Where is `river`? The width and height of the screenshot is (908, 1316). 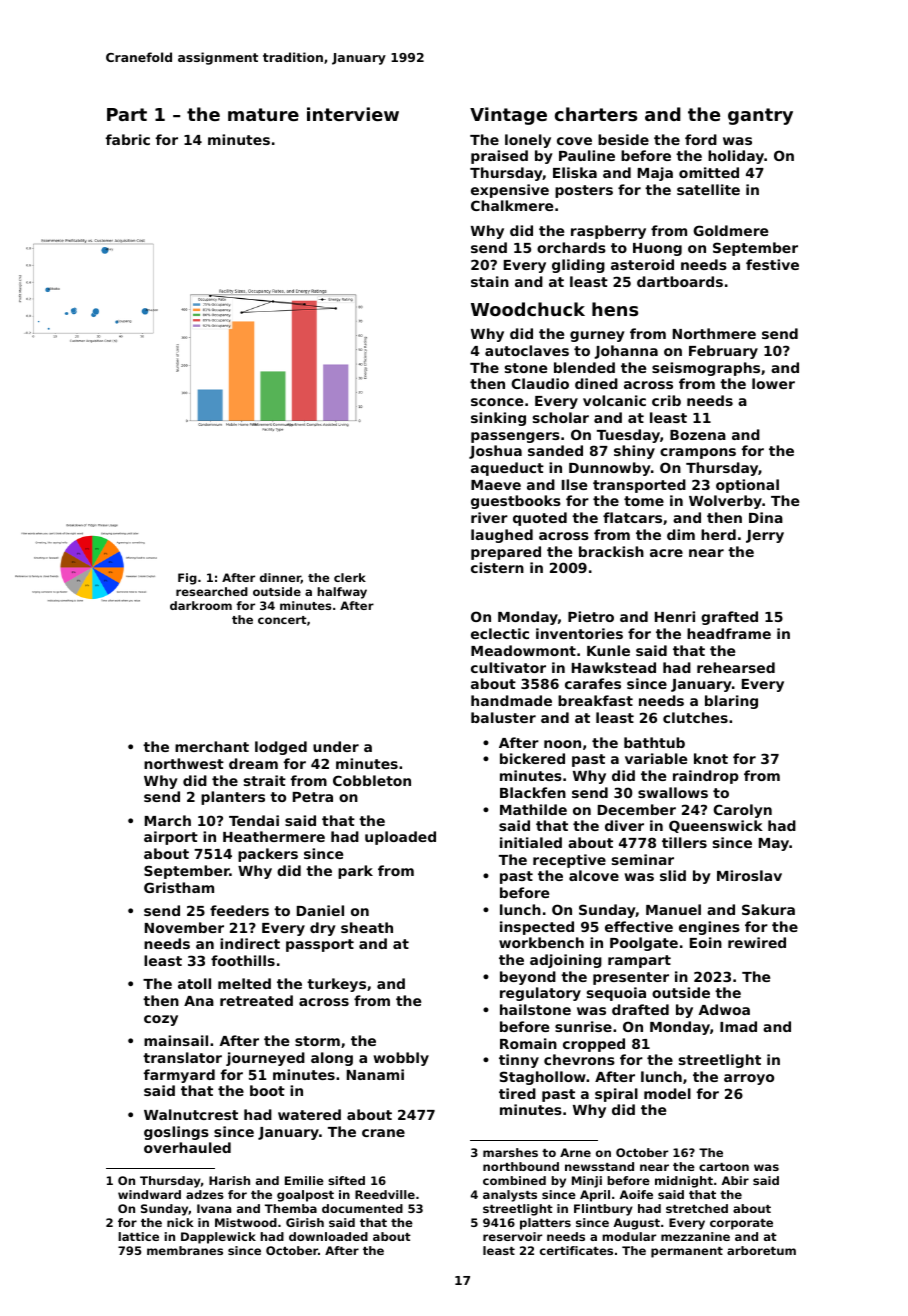 river is located at coordinates (489, 517).
